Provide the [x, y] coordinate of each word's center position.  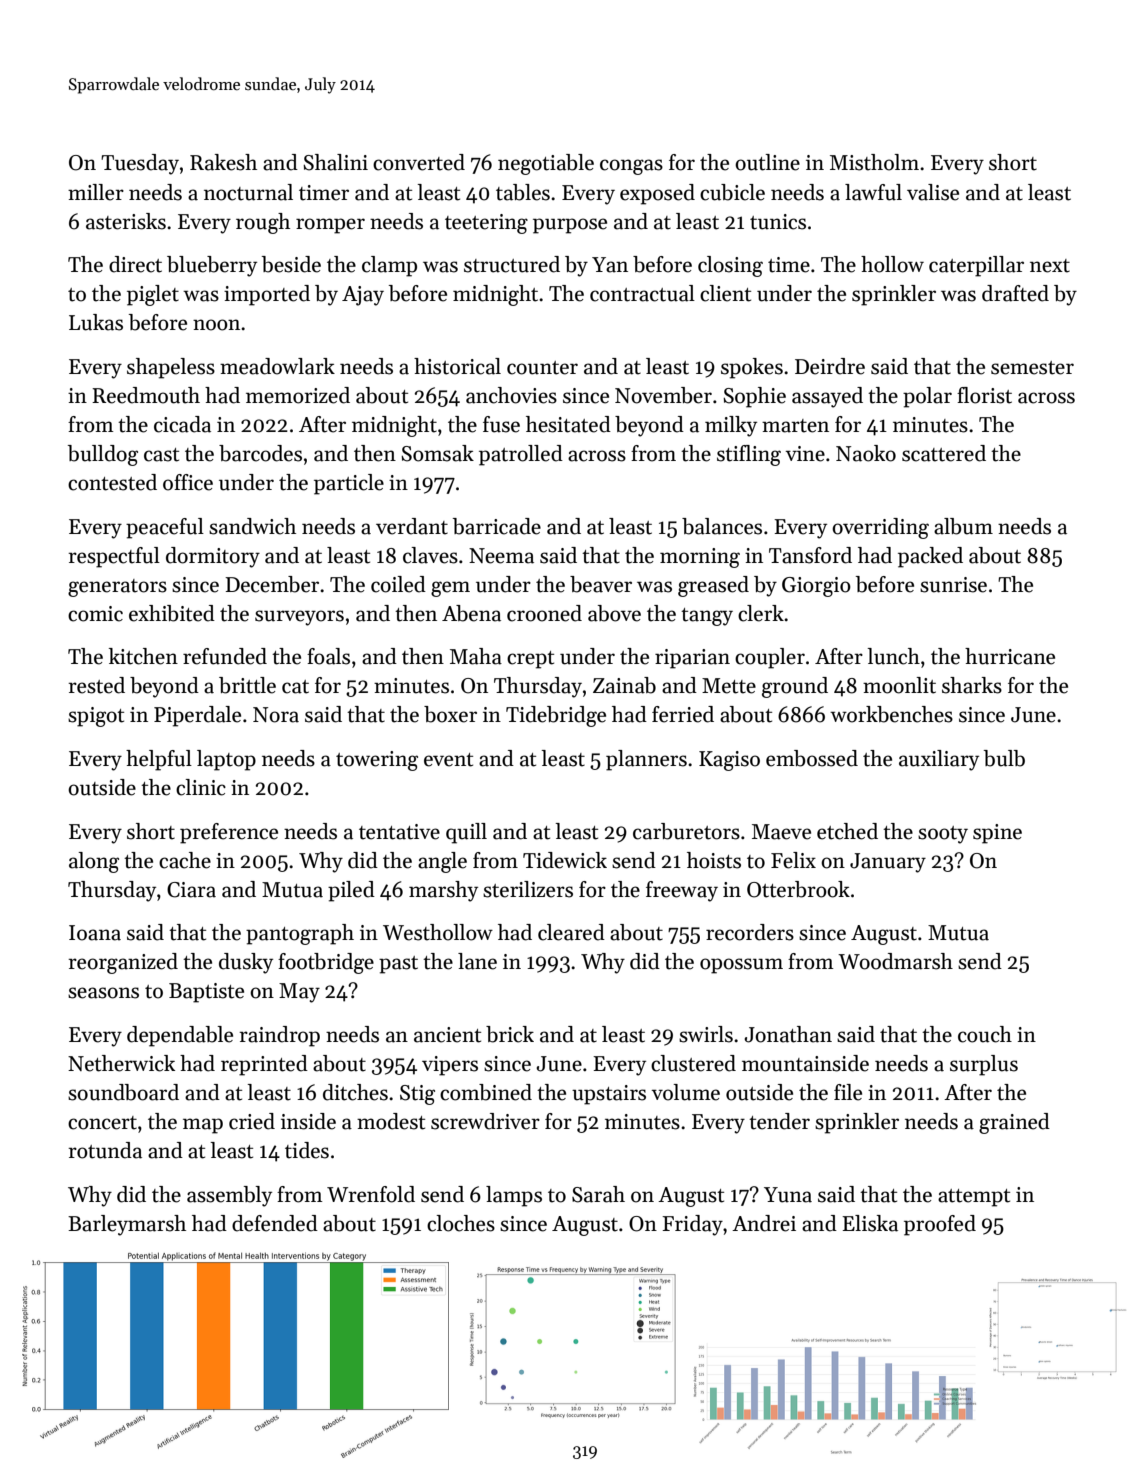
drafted [1015, 293]
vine [805, 454]
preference [229, 833]
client [725, 293]
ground [795, 687]
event [448, 760]
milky [731, 426]
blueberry [212, 266]
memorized [298, 395]
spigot [96, 717]
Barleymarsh [127, 1225]
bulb [1004, 758]
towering [377, 761]
